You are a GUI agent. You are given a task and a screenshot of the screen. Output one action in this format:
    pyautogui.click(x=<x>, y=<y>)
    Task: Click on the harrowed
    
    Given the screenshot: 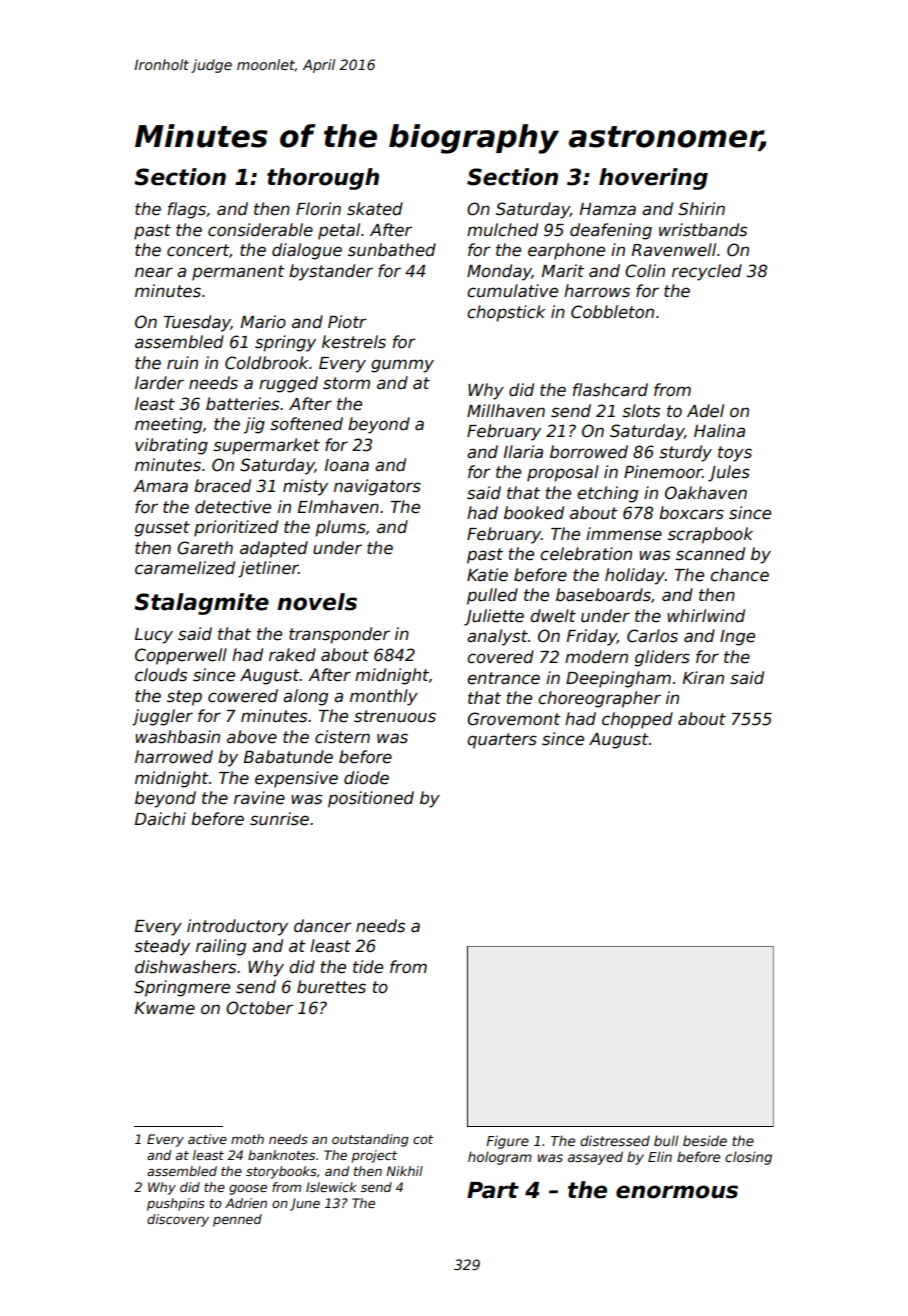 What is the action you would take?
    pyautogui.click(x=174, y=757)
